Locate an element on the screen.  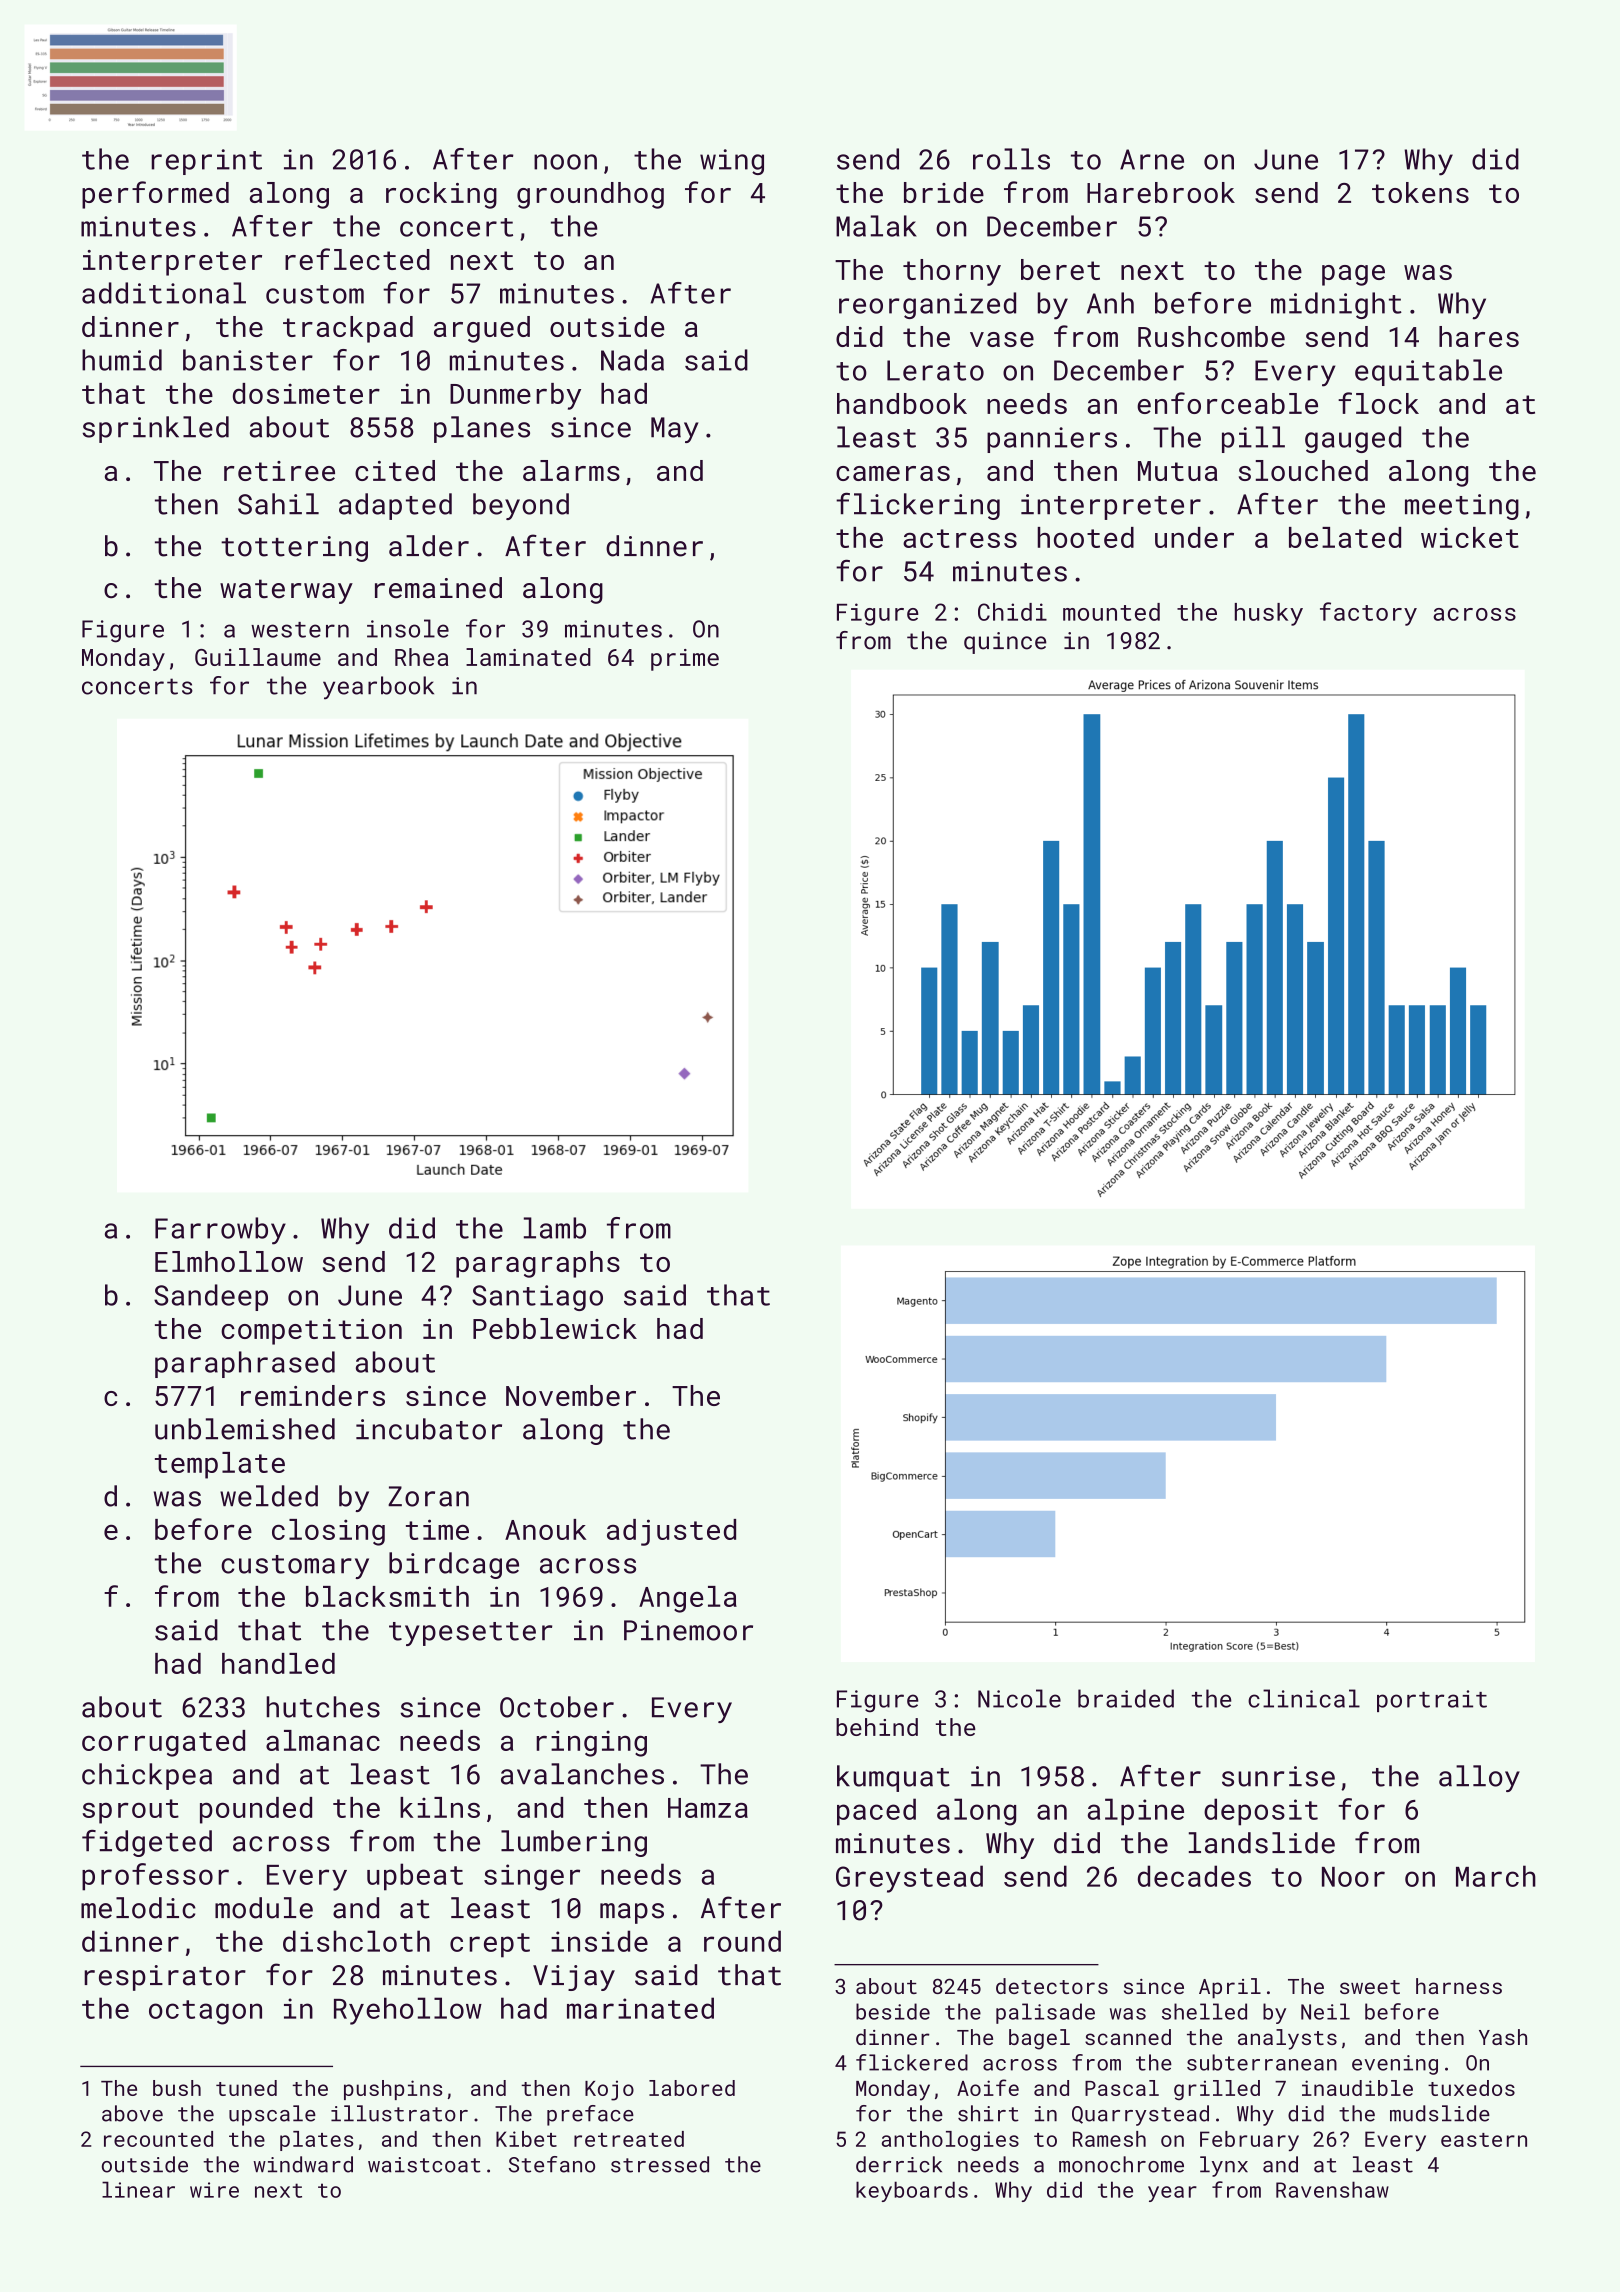
portrait is located at coordinates (1432, 1701).
